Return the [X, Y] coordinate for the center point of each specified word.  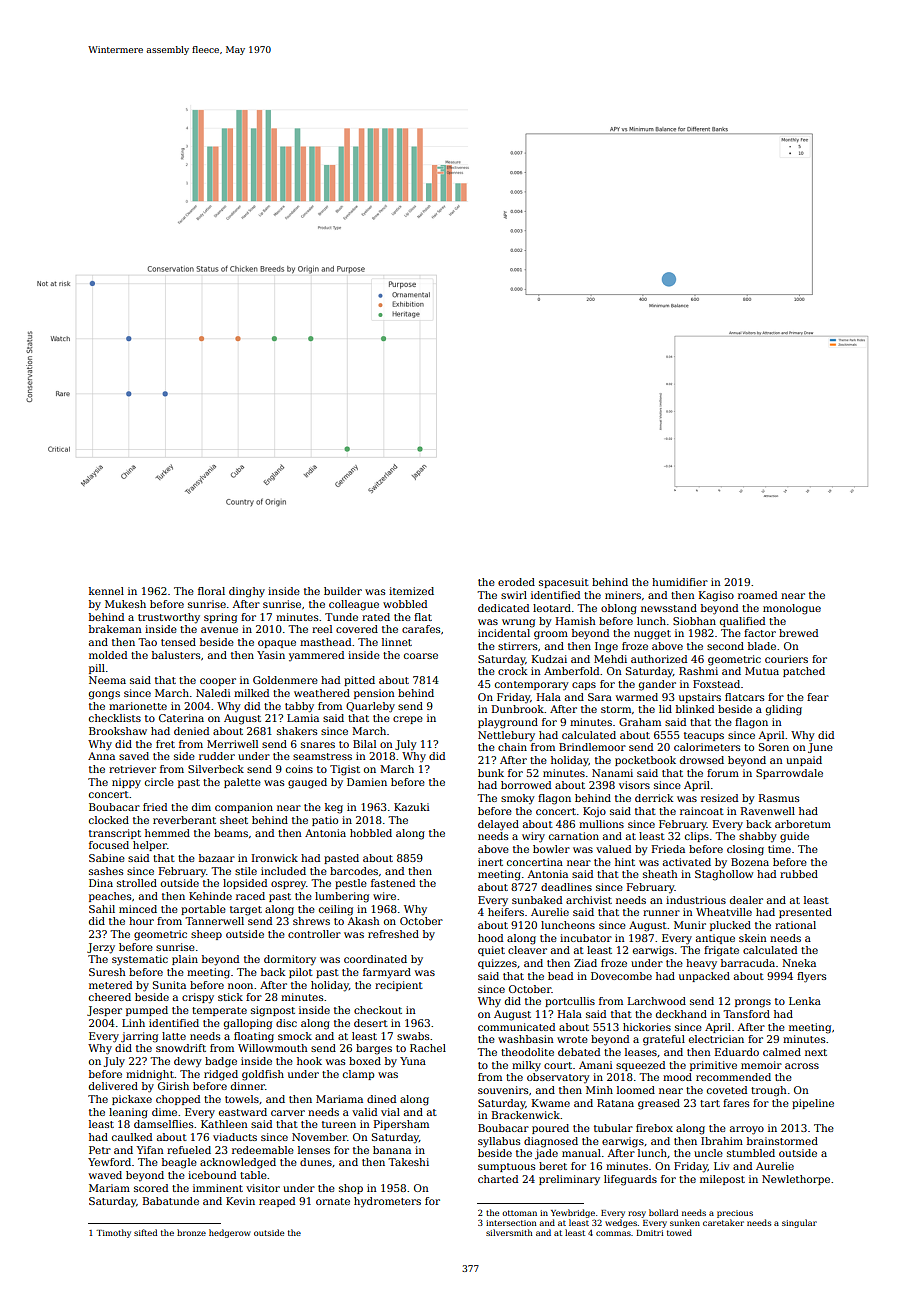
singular [799, 1223]
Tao [147, 642]
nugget [652, 635]
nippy [126, 783]
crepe [408, 720]
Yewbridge [573, 1213]
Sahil [102, 909]
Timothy [113, 1233]
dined [381, 1099]
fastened [393, 883]
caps [584, 686]
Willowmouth [273, 1048]
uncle [708, 1153]
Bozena [750, 862]
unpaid [804, 761]
